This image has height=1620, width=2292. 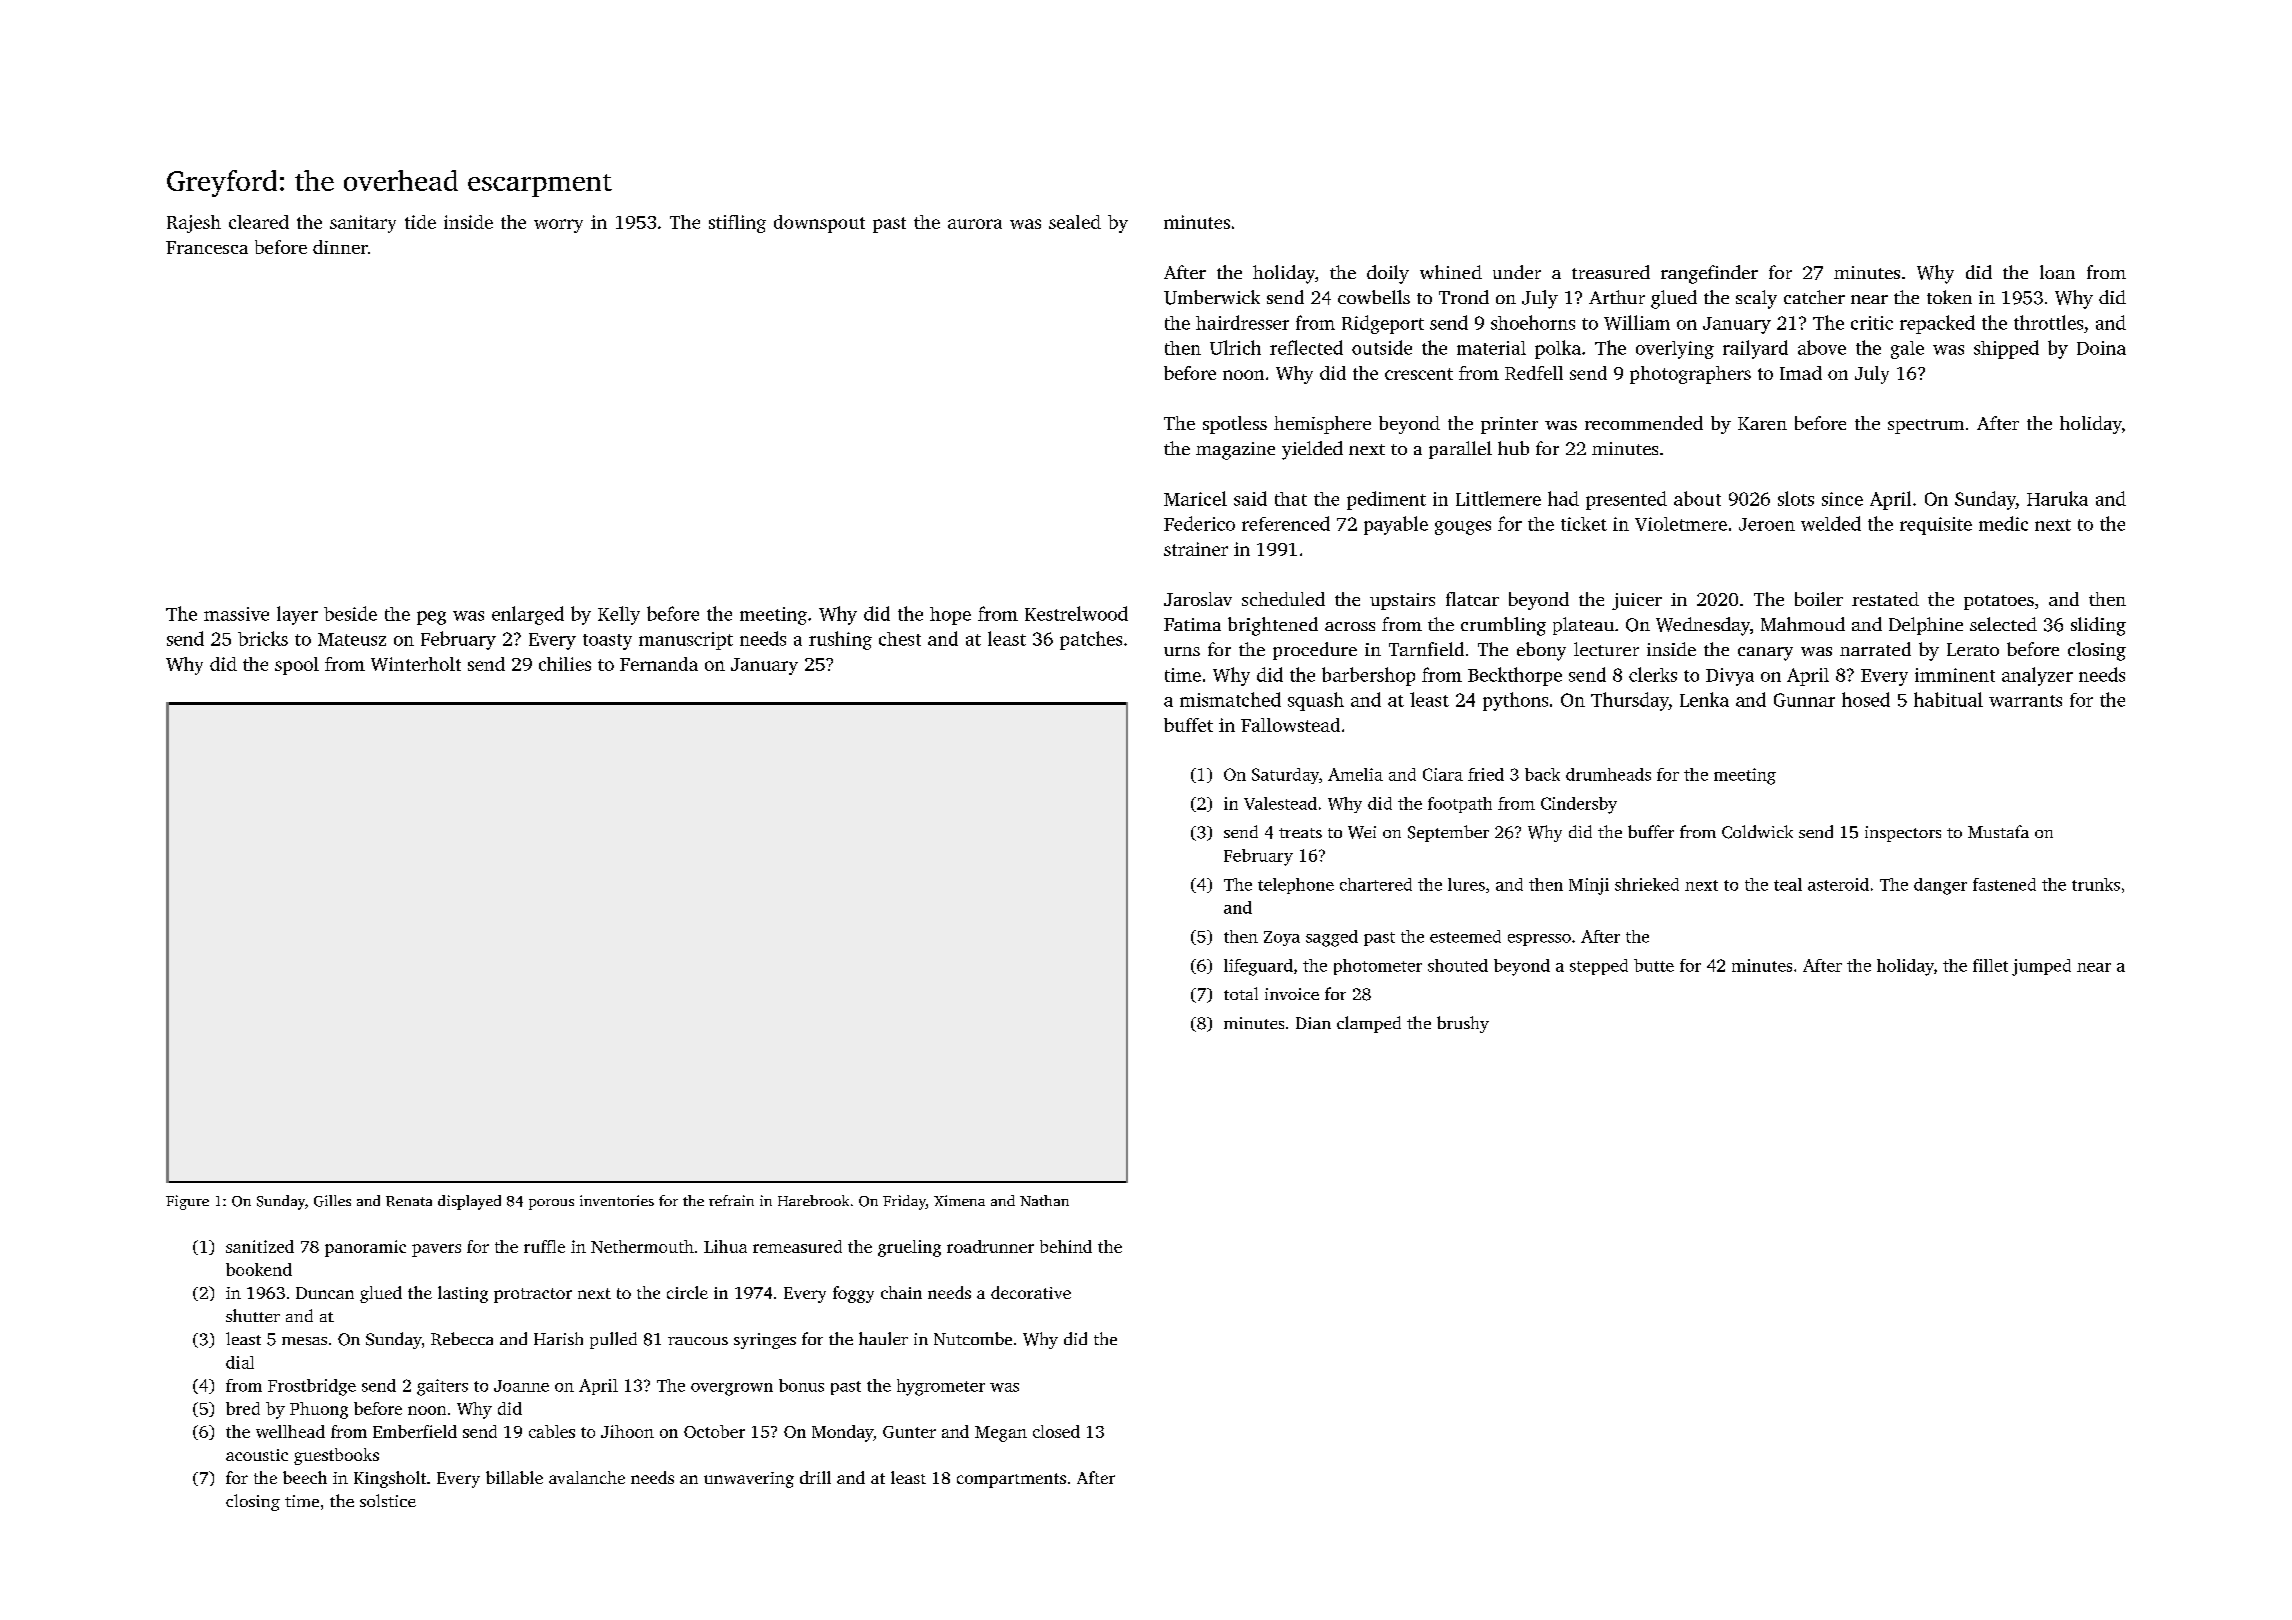 What do you see at coordinates (1280, 803) in the image?
I see `Valestead` at bounding box center [1280, 803].
